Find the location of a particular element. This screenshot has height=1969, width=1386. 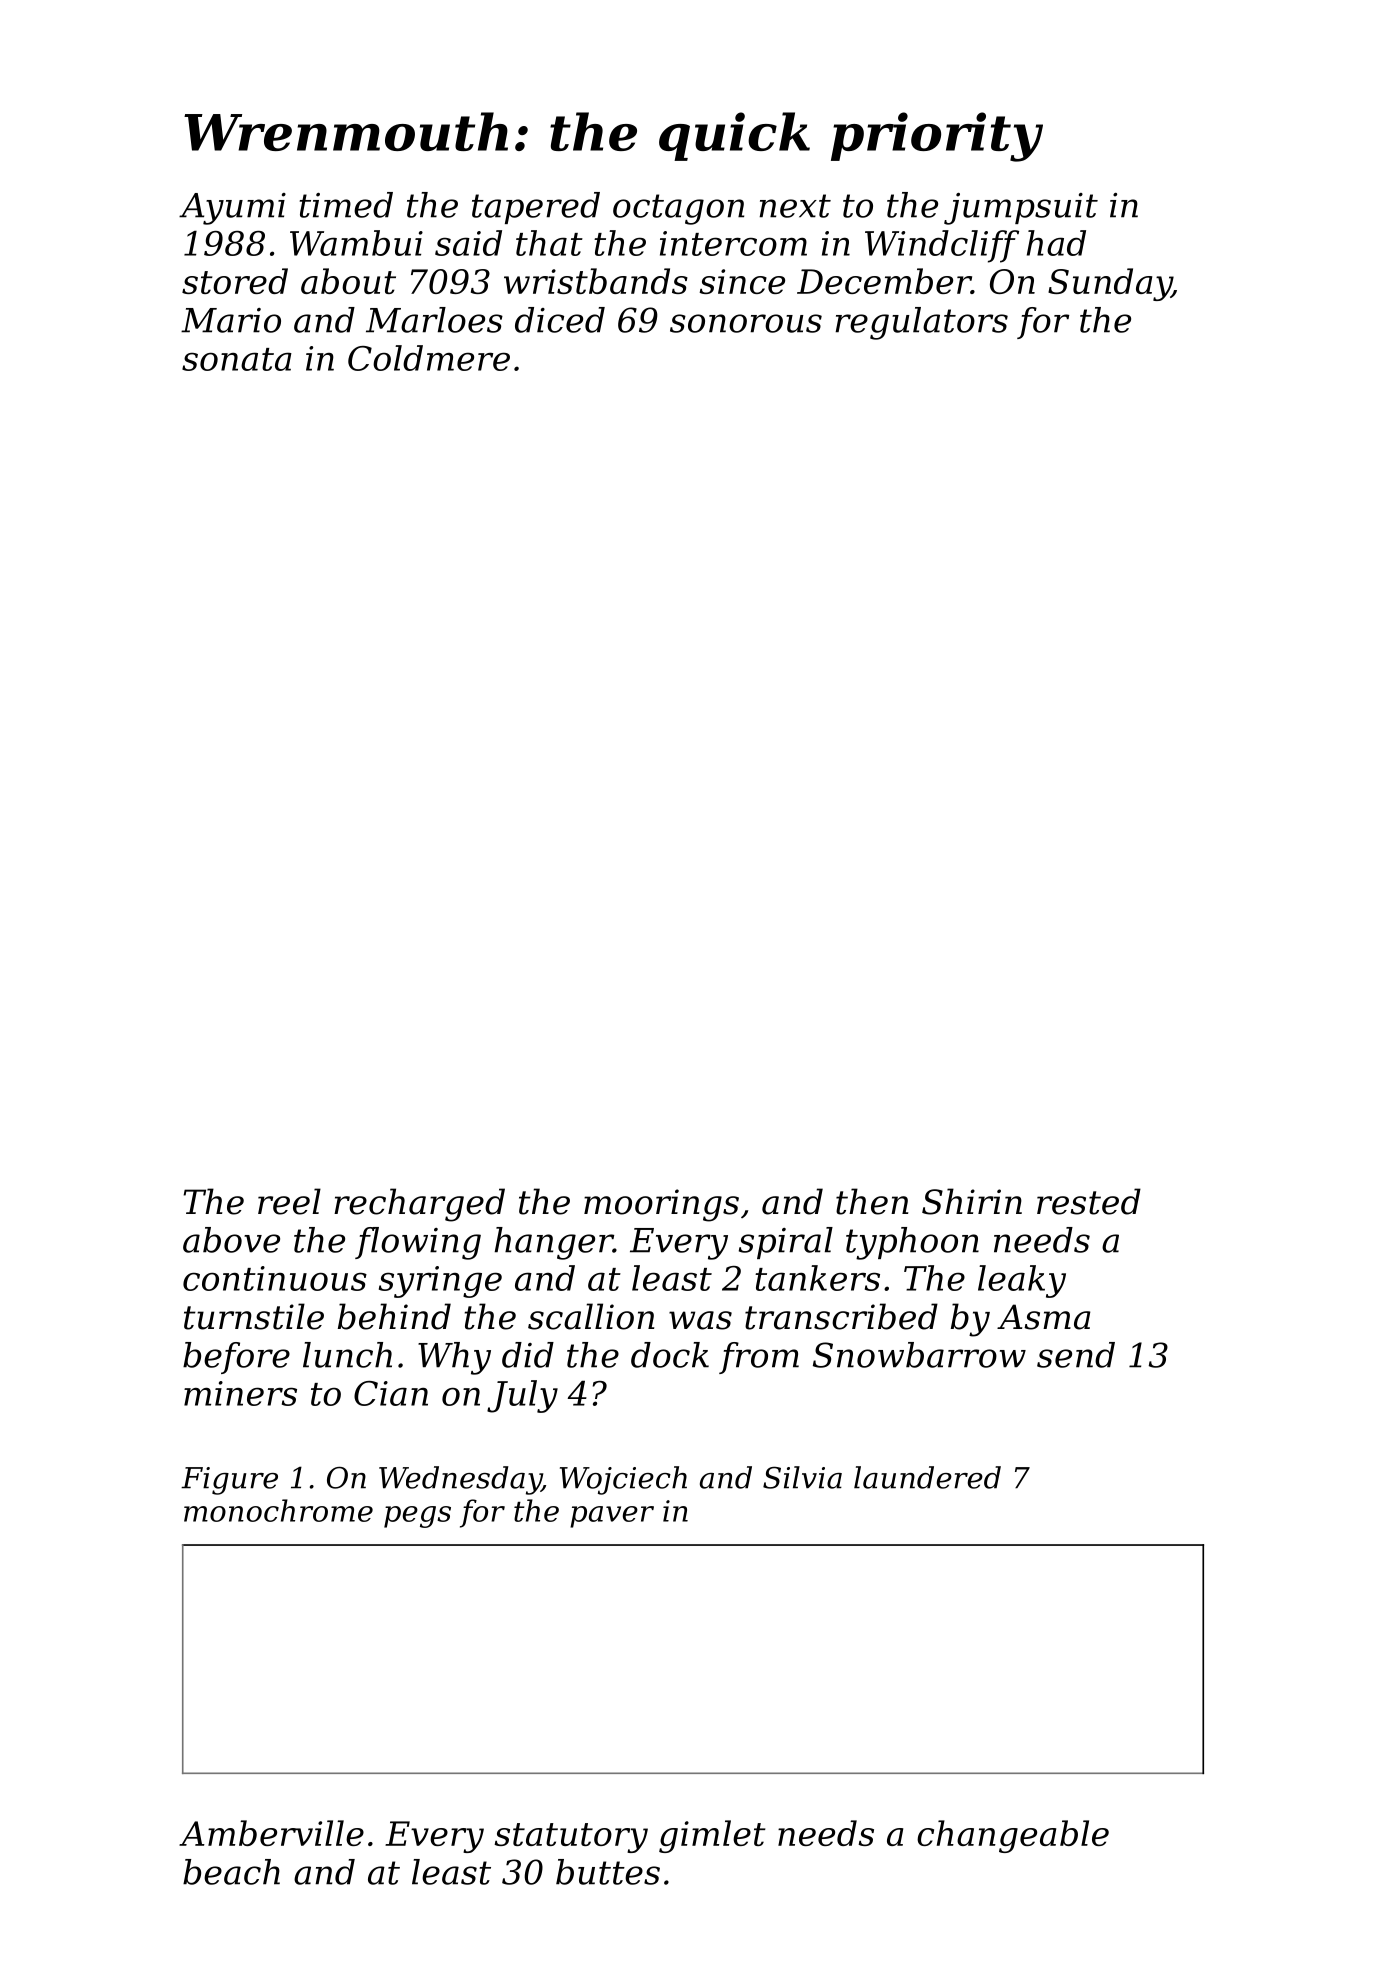

jumpsuit is located at coordinates (1021, 209).
